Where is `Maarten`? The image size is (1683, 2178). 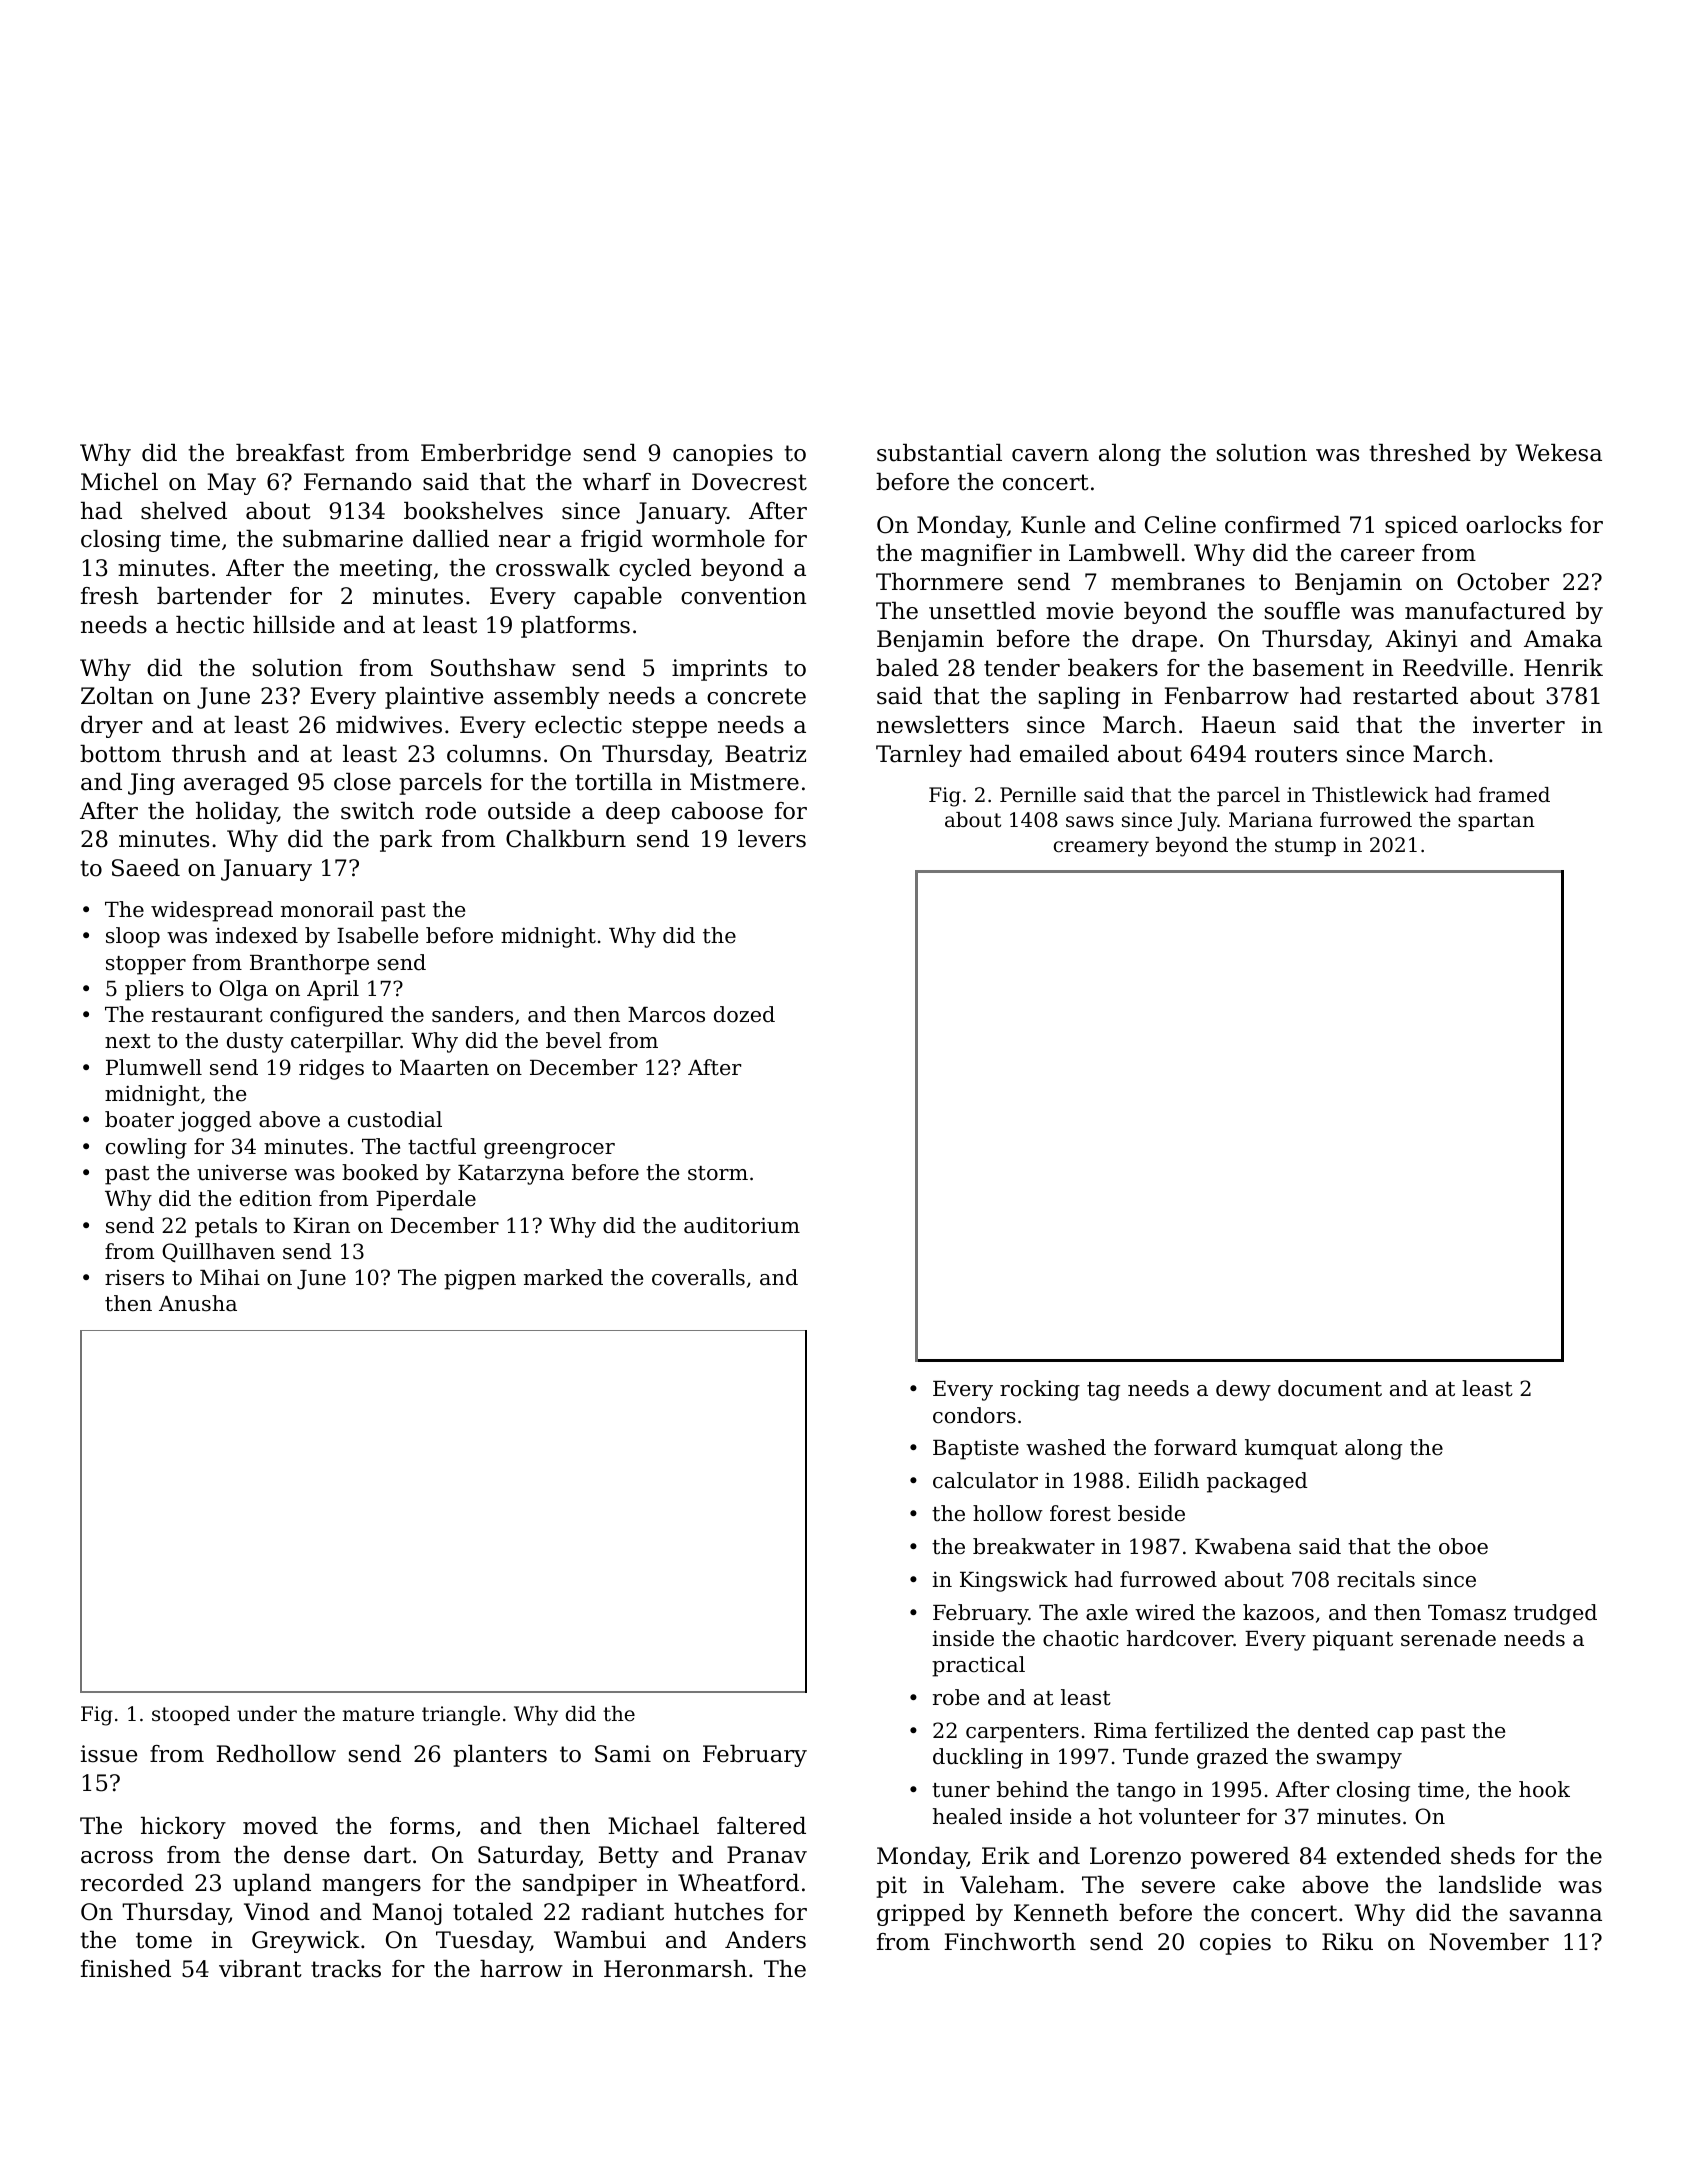
Maarten is located at coordinates (444, 1068).
